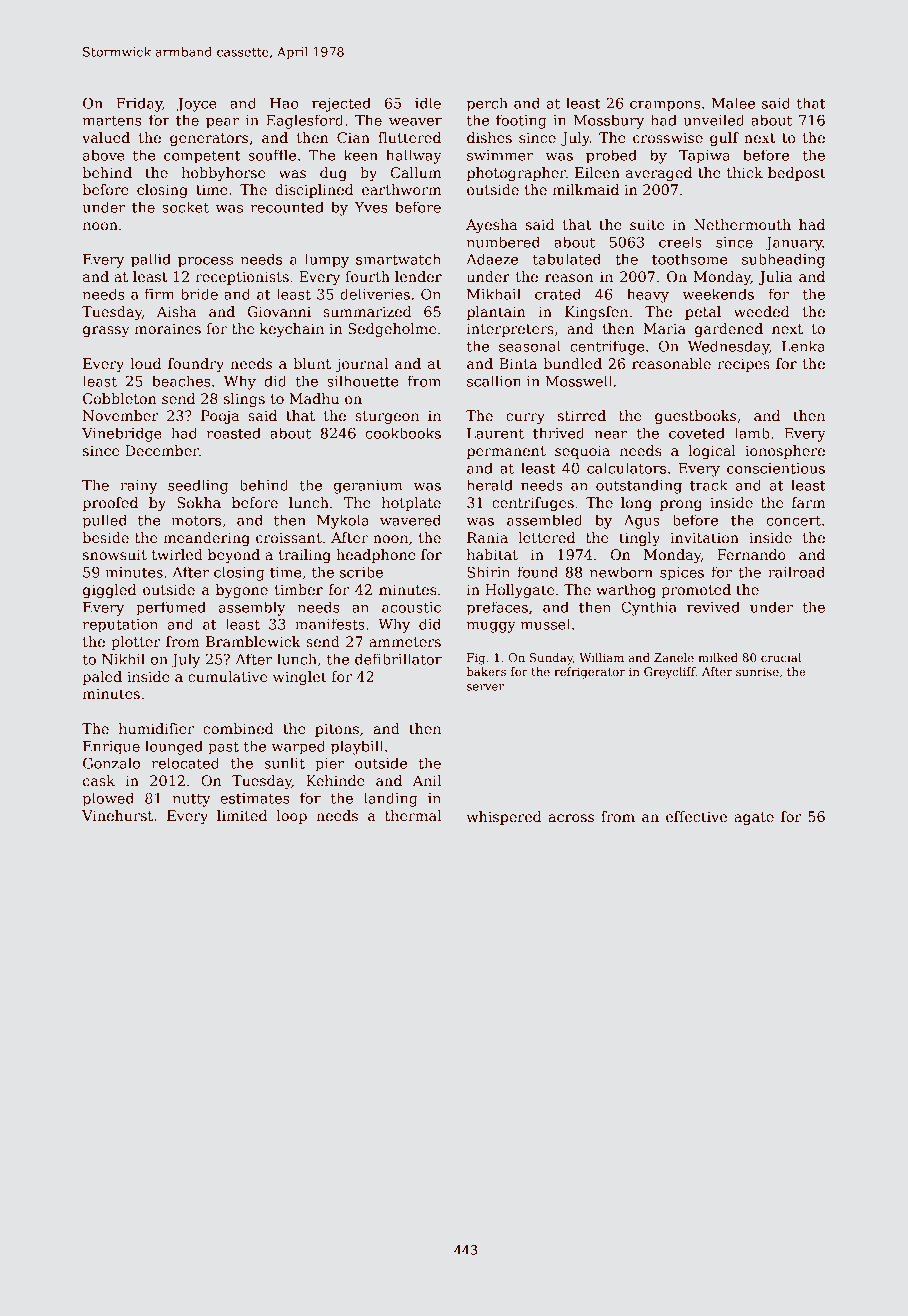  Describe the element at coordinates (519, 591) in the screenshot. I see `Hollygate` at that location.
